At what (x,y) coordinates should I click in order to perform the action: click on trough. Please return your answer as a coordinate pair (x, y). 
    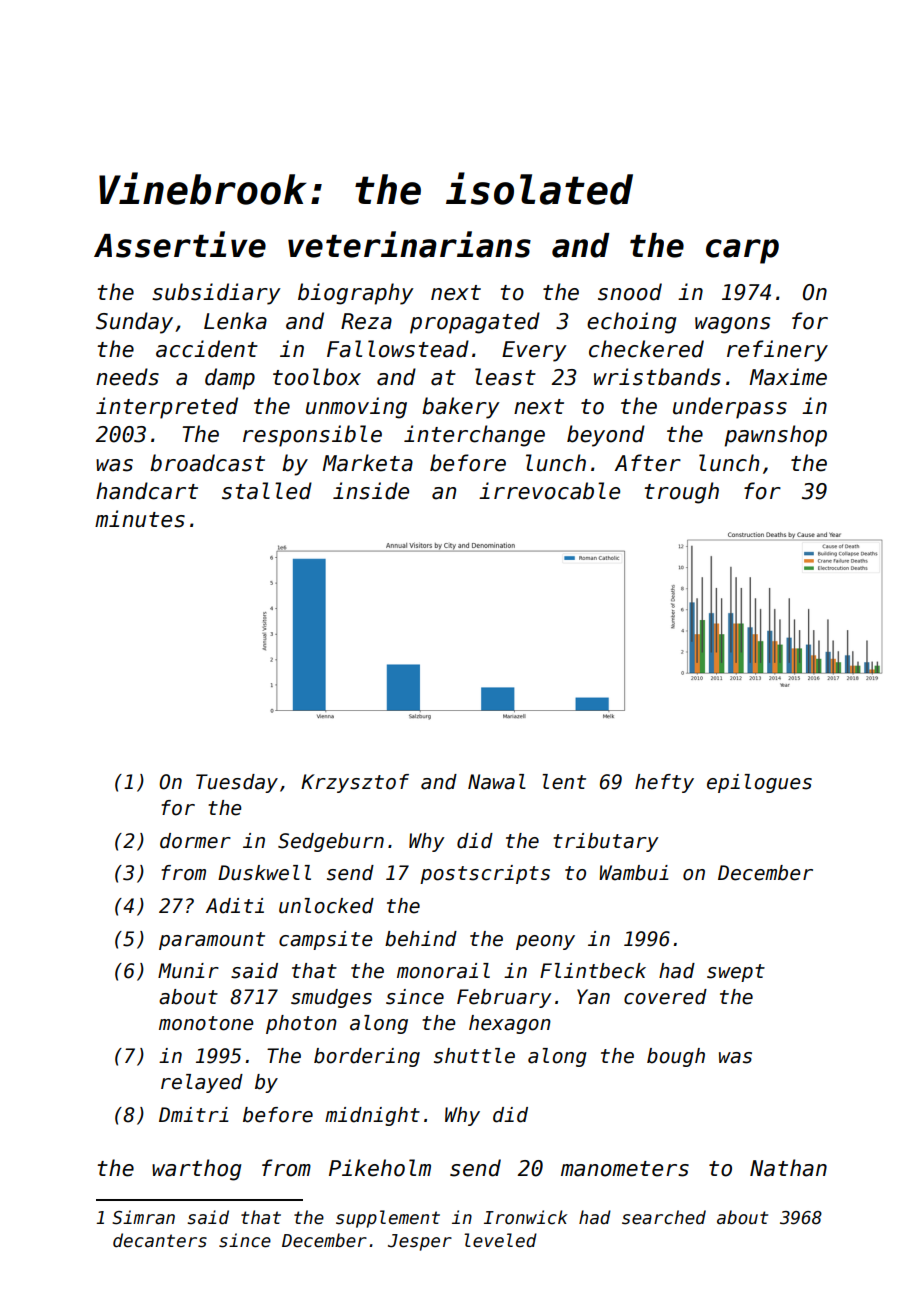
    Looking at the image, I should click on (681, 493).
